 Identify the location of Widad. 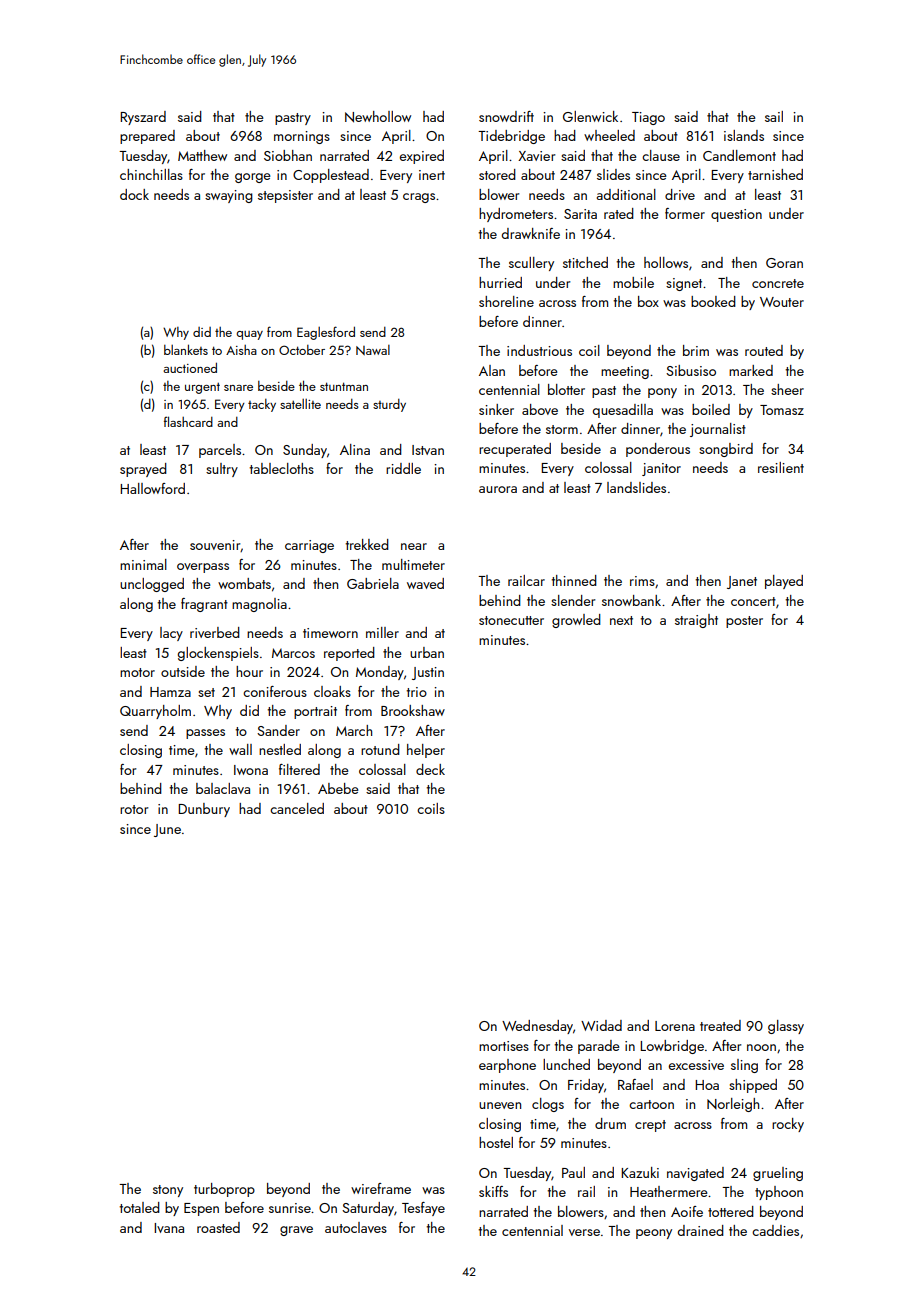
(601, 1025).
